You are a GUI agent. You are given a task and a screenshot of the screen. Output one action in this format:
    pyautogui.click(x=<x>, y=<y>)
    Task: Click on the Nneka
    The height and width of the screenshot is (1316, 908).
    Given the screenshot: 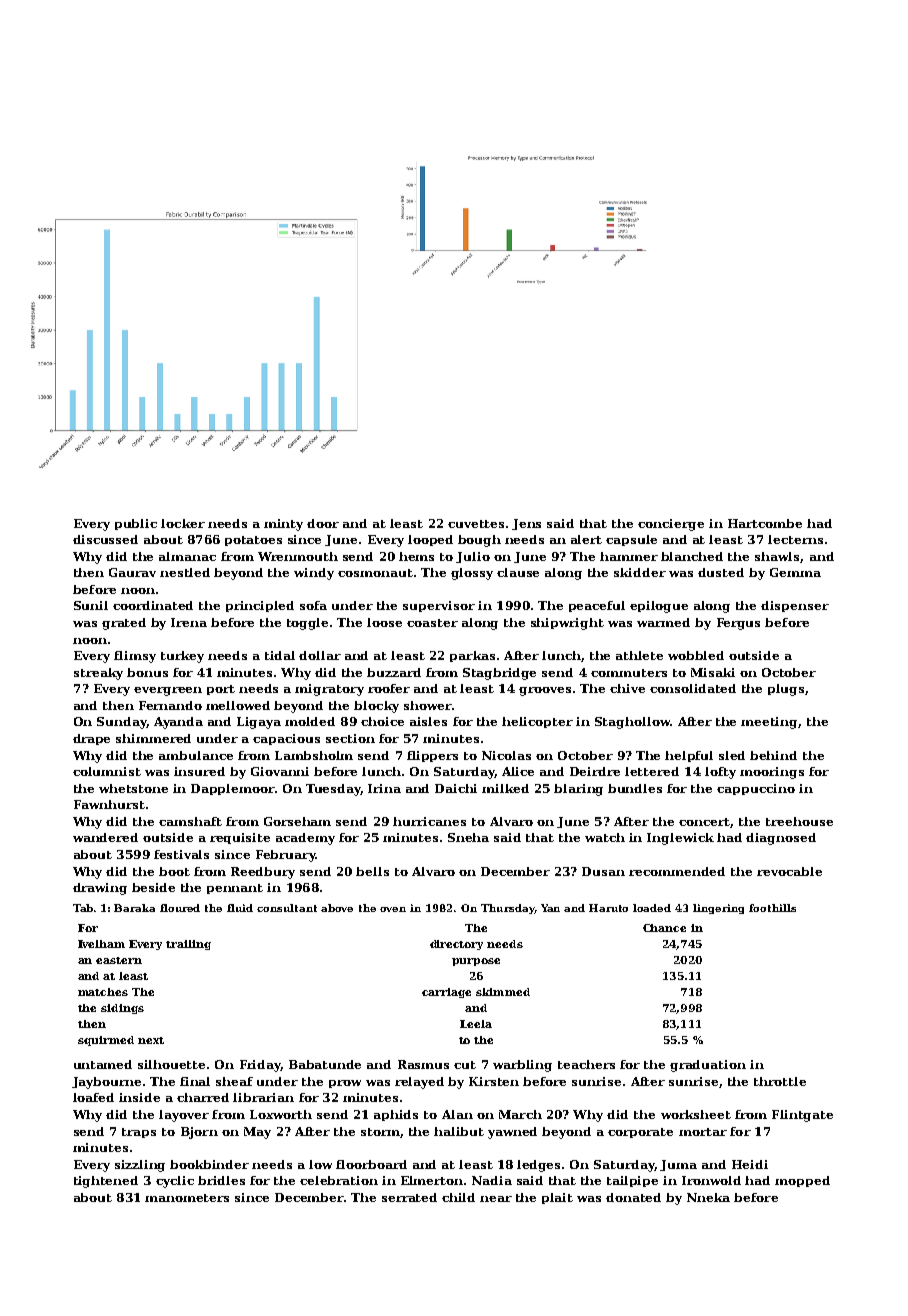 What is the action you would take?
    pyautogui.click(x=708, y=1197)
